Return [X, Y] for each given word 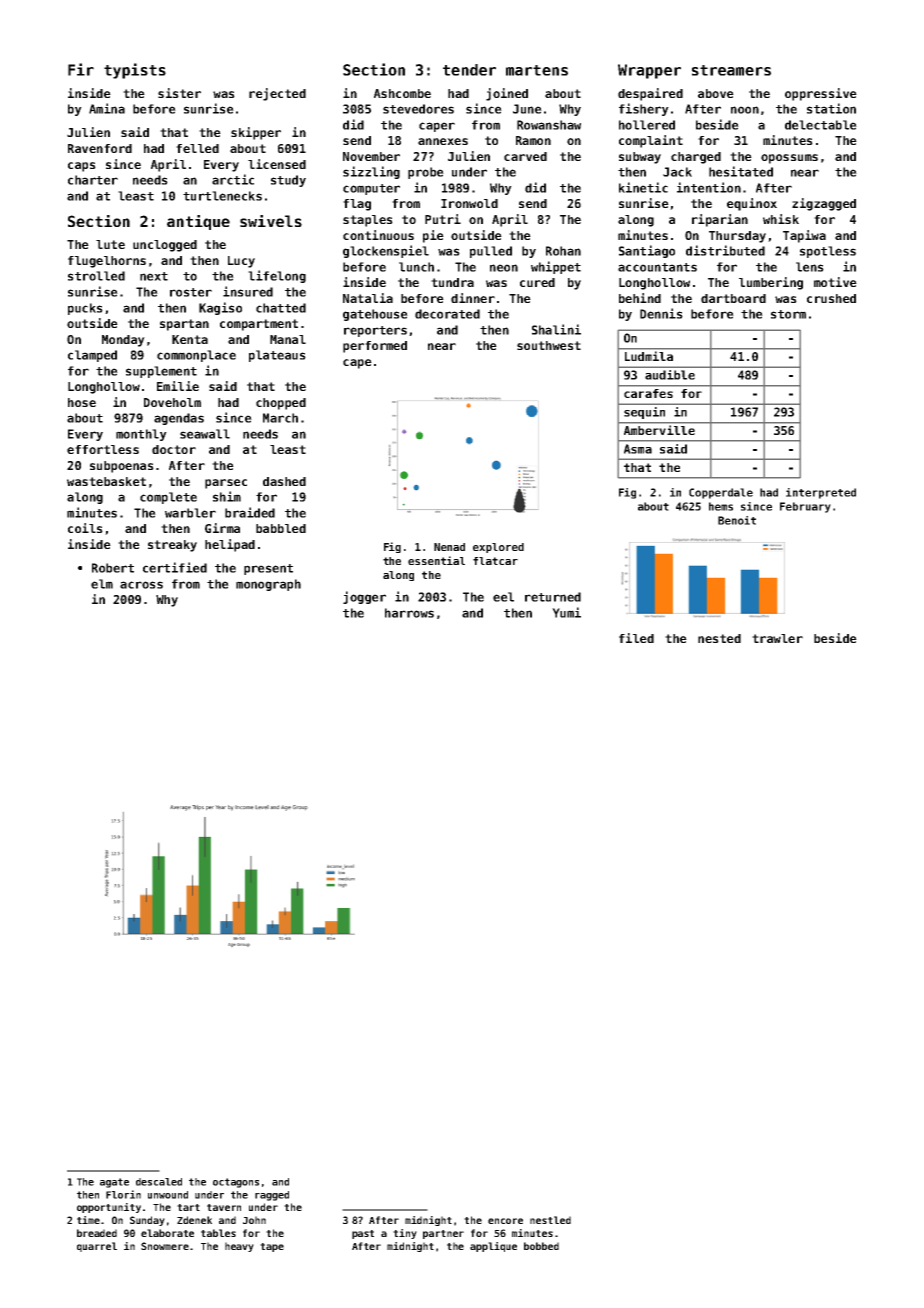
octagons [236, 1183]
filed [636, 638]
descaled [159, 1182]
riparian [720, 220]
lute [110, 244]
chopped [281, 404]
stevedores [418, 109]
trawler [777, 638]
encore [505, 1221]
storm [788, 314]
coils [85, 528]
